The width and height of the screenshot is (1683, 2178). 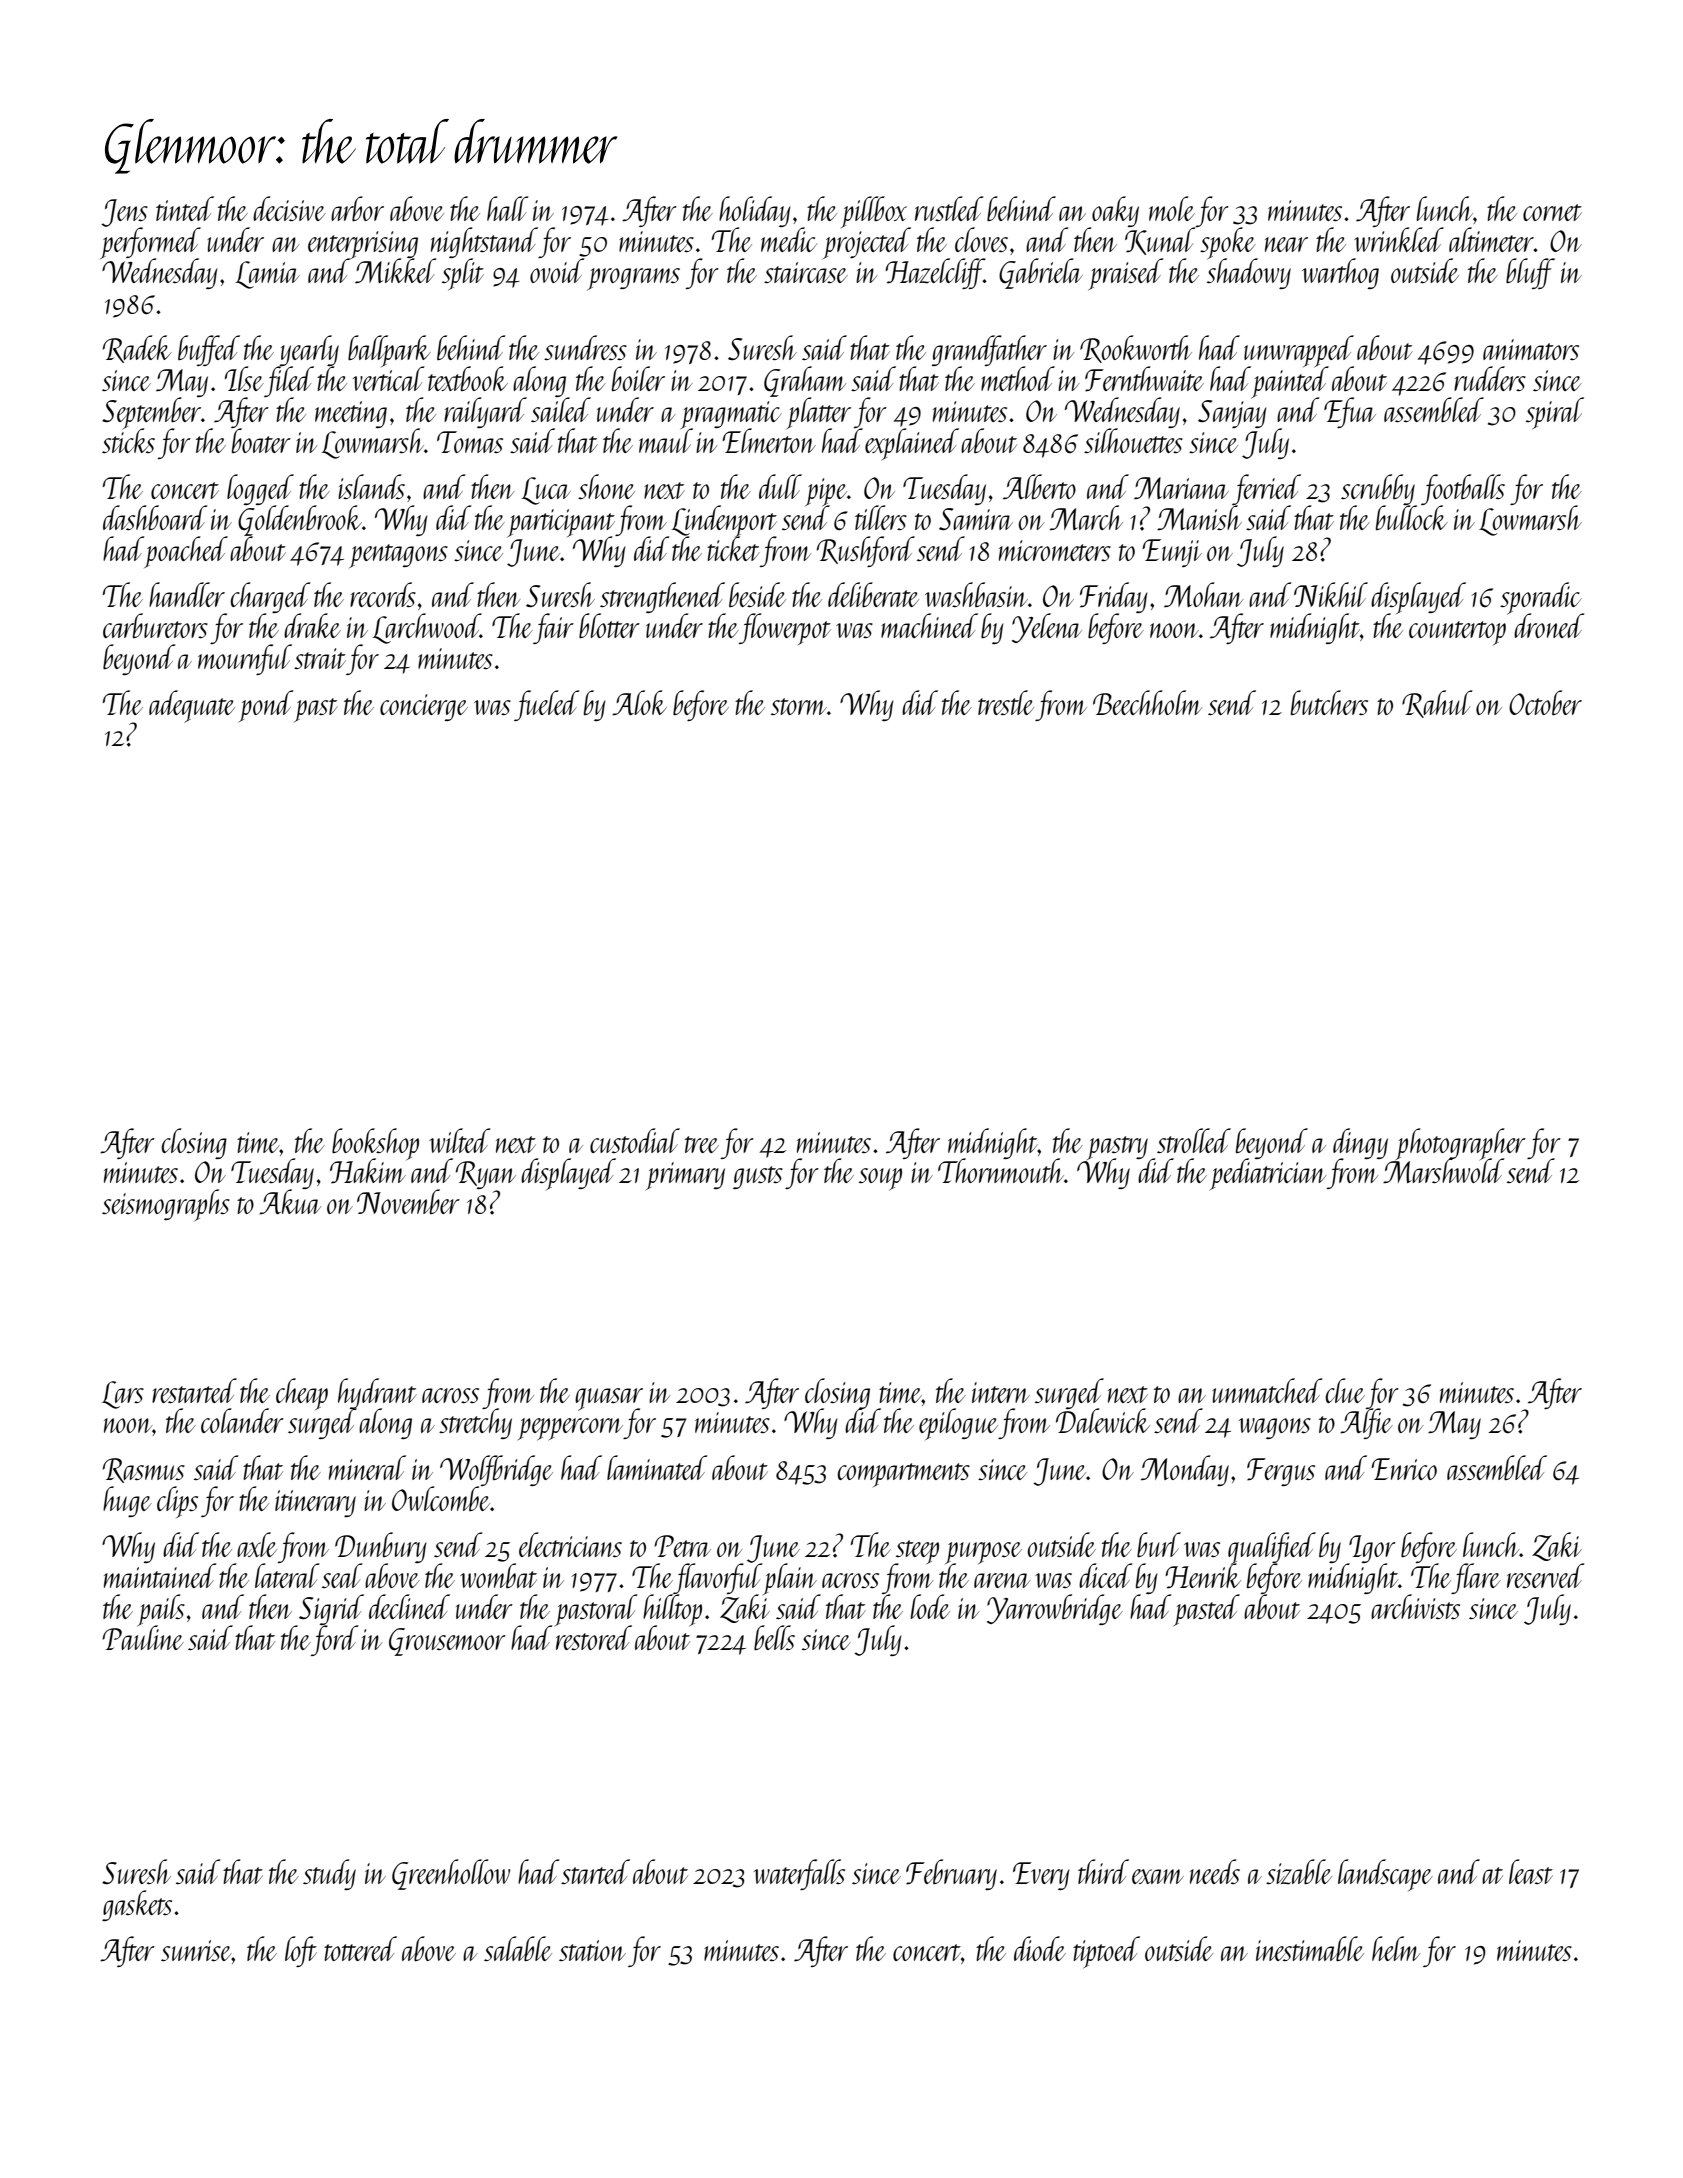 What do you see at coordinates (447, 1642) in the screenshot?
I see `Grousemoor` at bounding box center [447, 1642].
